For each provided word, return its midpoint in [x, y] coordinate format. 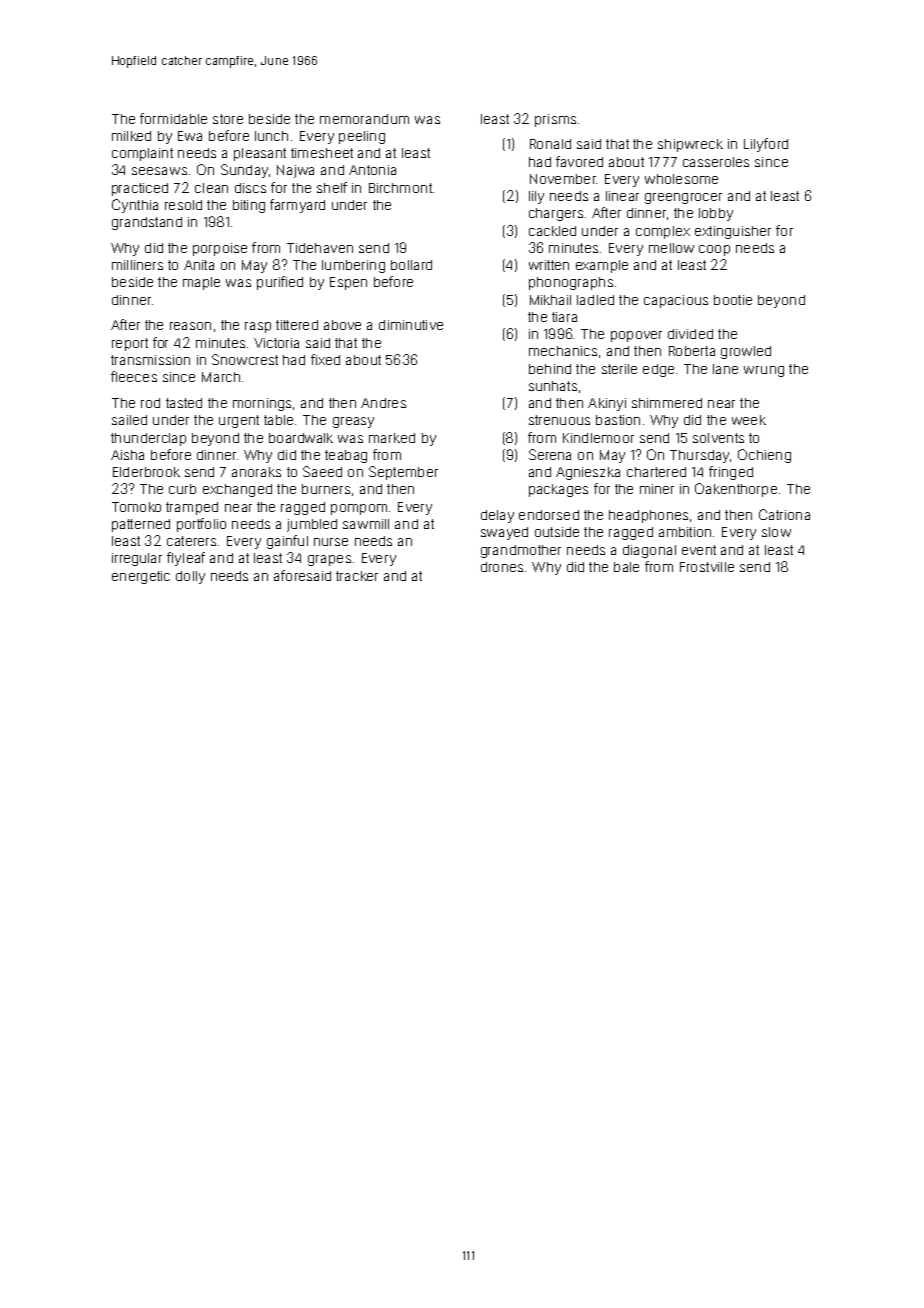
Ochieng [764, 456]
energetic [141, 577]
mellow [671, 248]
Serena [550, 454]
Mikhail [550, 300]
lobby [716, 214]
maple [201, 283]
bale [626, 567]
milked [131, 136]
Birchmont [400, 188]
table [278, 420]
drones [502, 567]
